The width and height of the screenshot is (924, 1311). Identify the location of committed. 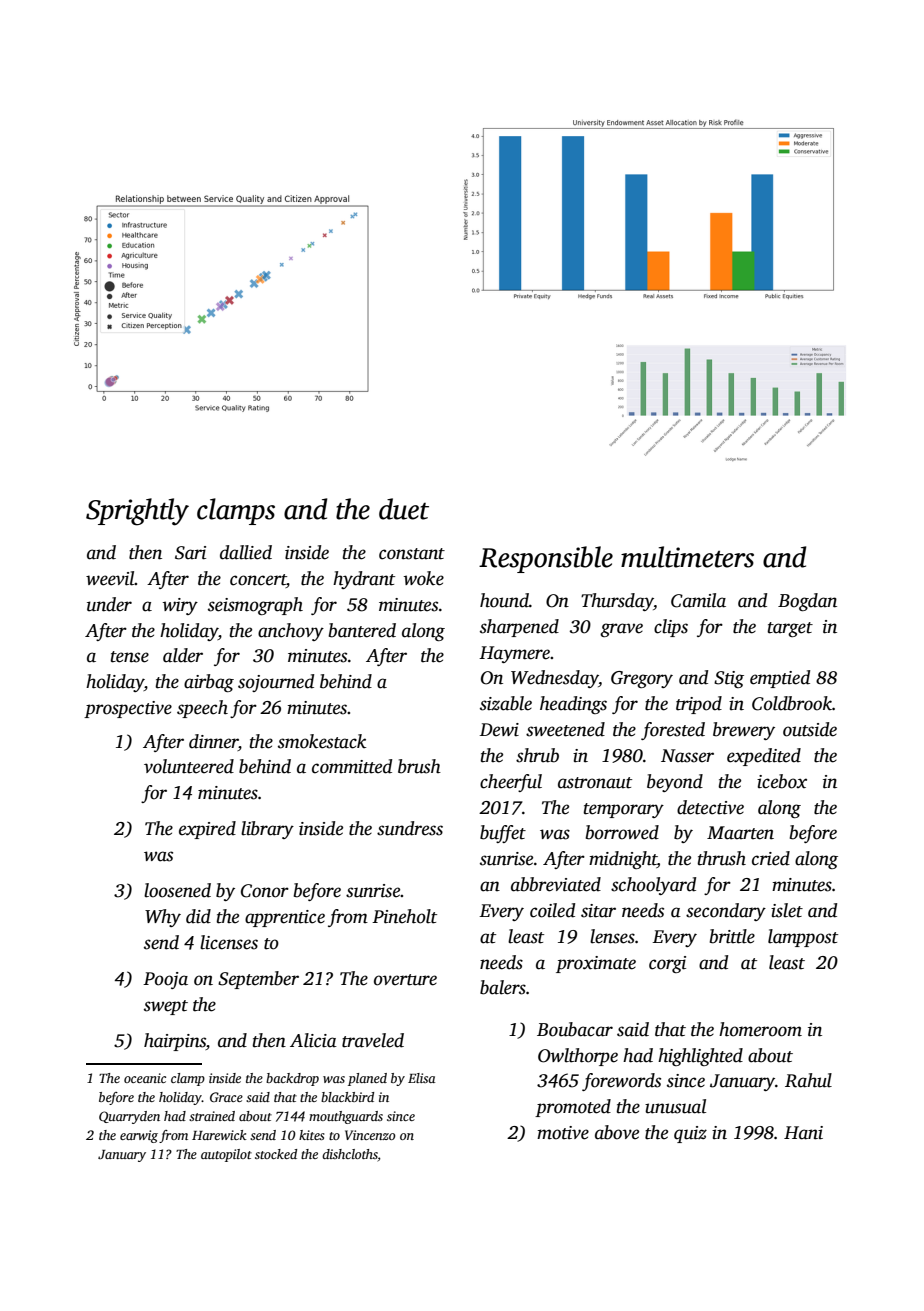
(352, 766).
